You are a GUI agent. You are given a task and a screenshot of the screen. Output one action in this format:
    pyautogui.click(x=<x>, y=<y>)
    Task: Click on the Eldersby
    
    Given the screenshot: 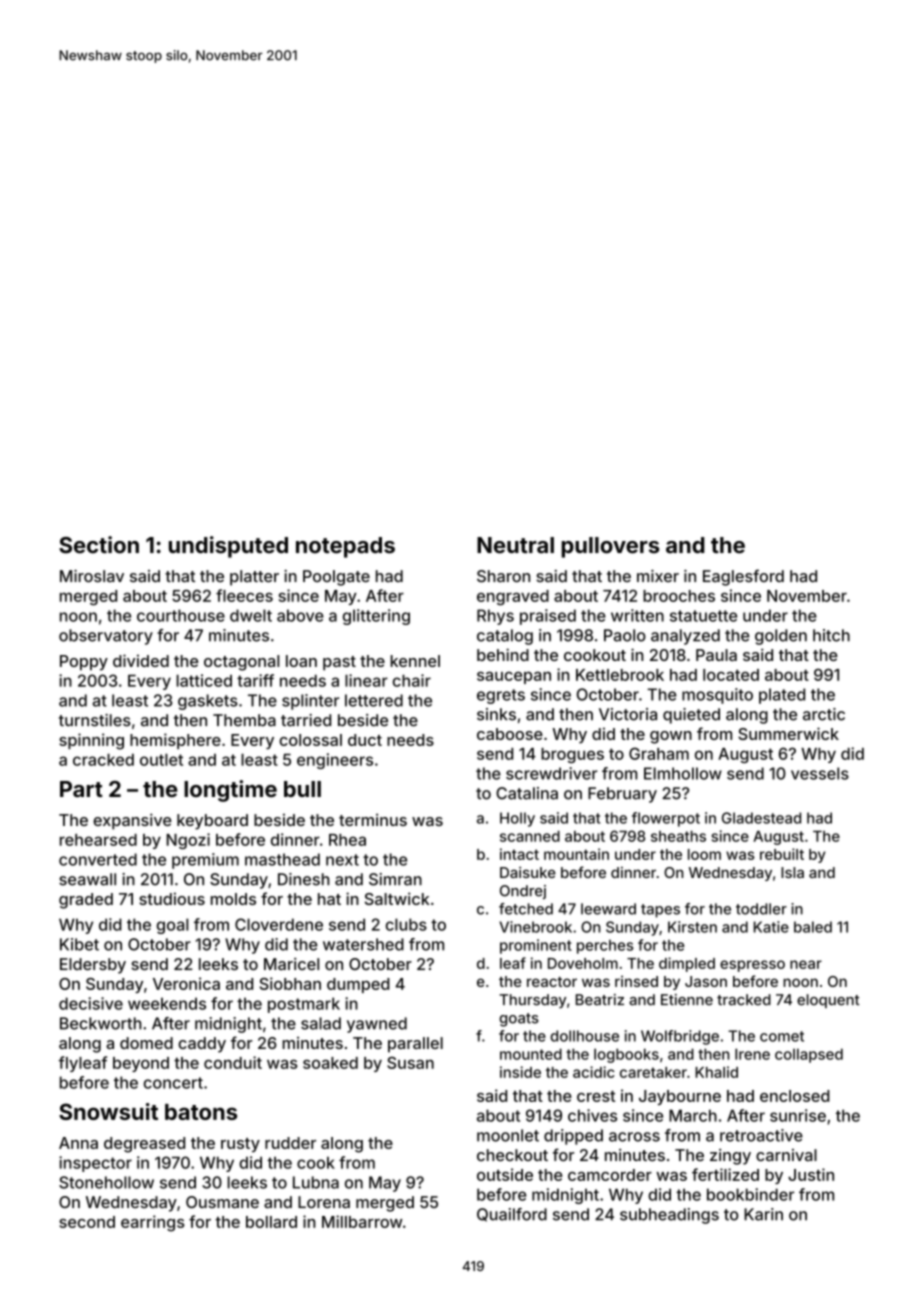 What is the action you would take?
    pyautogui.click(x=93, y=966)
